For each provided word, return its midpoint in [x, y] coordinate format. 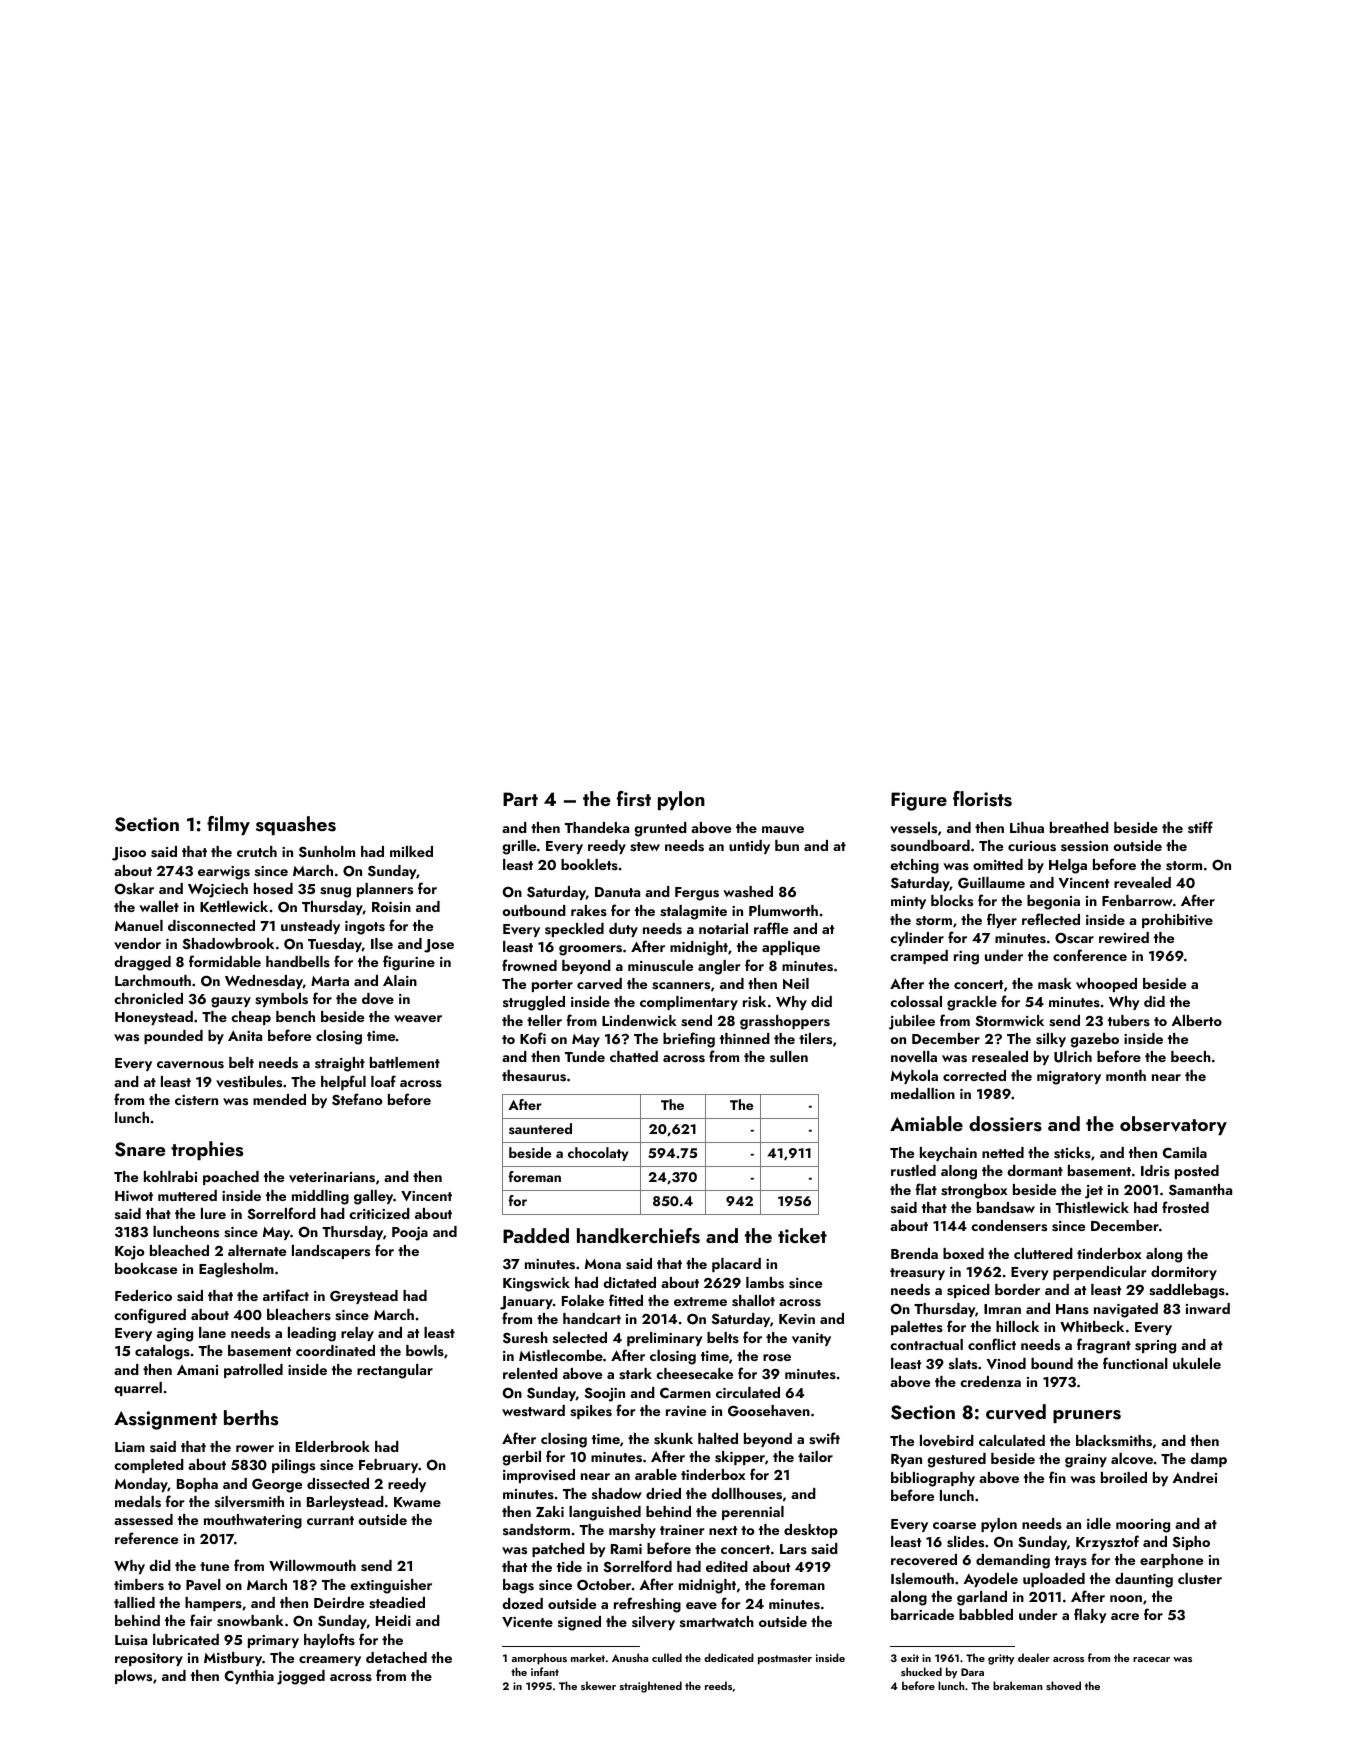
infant [545, 1671]
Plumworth [783, 910]
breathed [1079, 827]
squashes [296, 825]
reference [146, 1538]
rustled [913, 1170]
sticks [1072, 1153]
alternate [257, 1250]
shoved [1063, 1685]
